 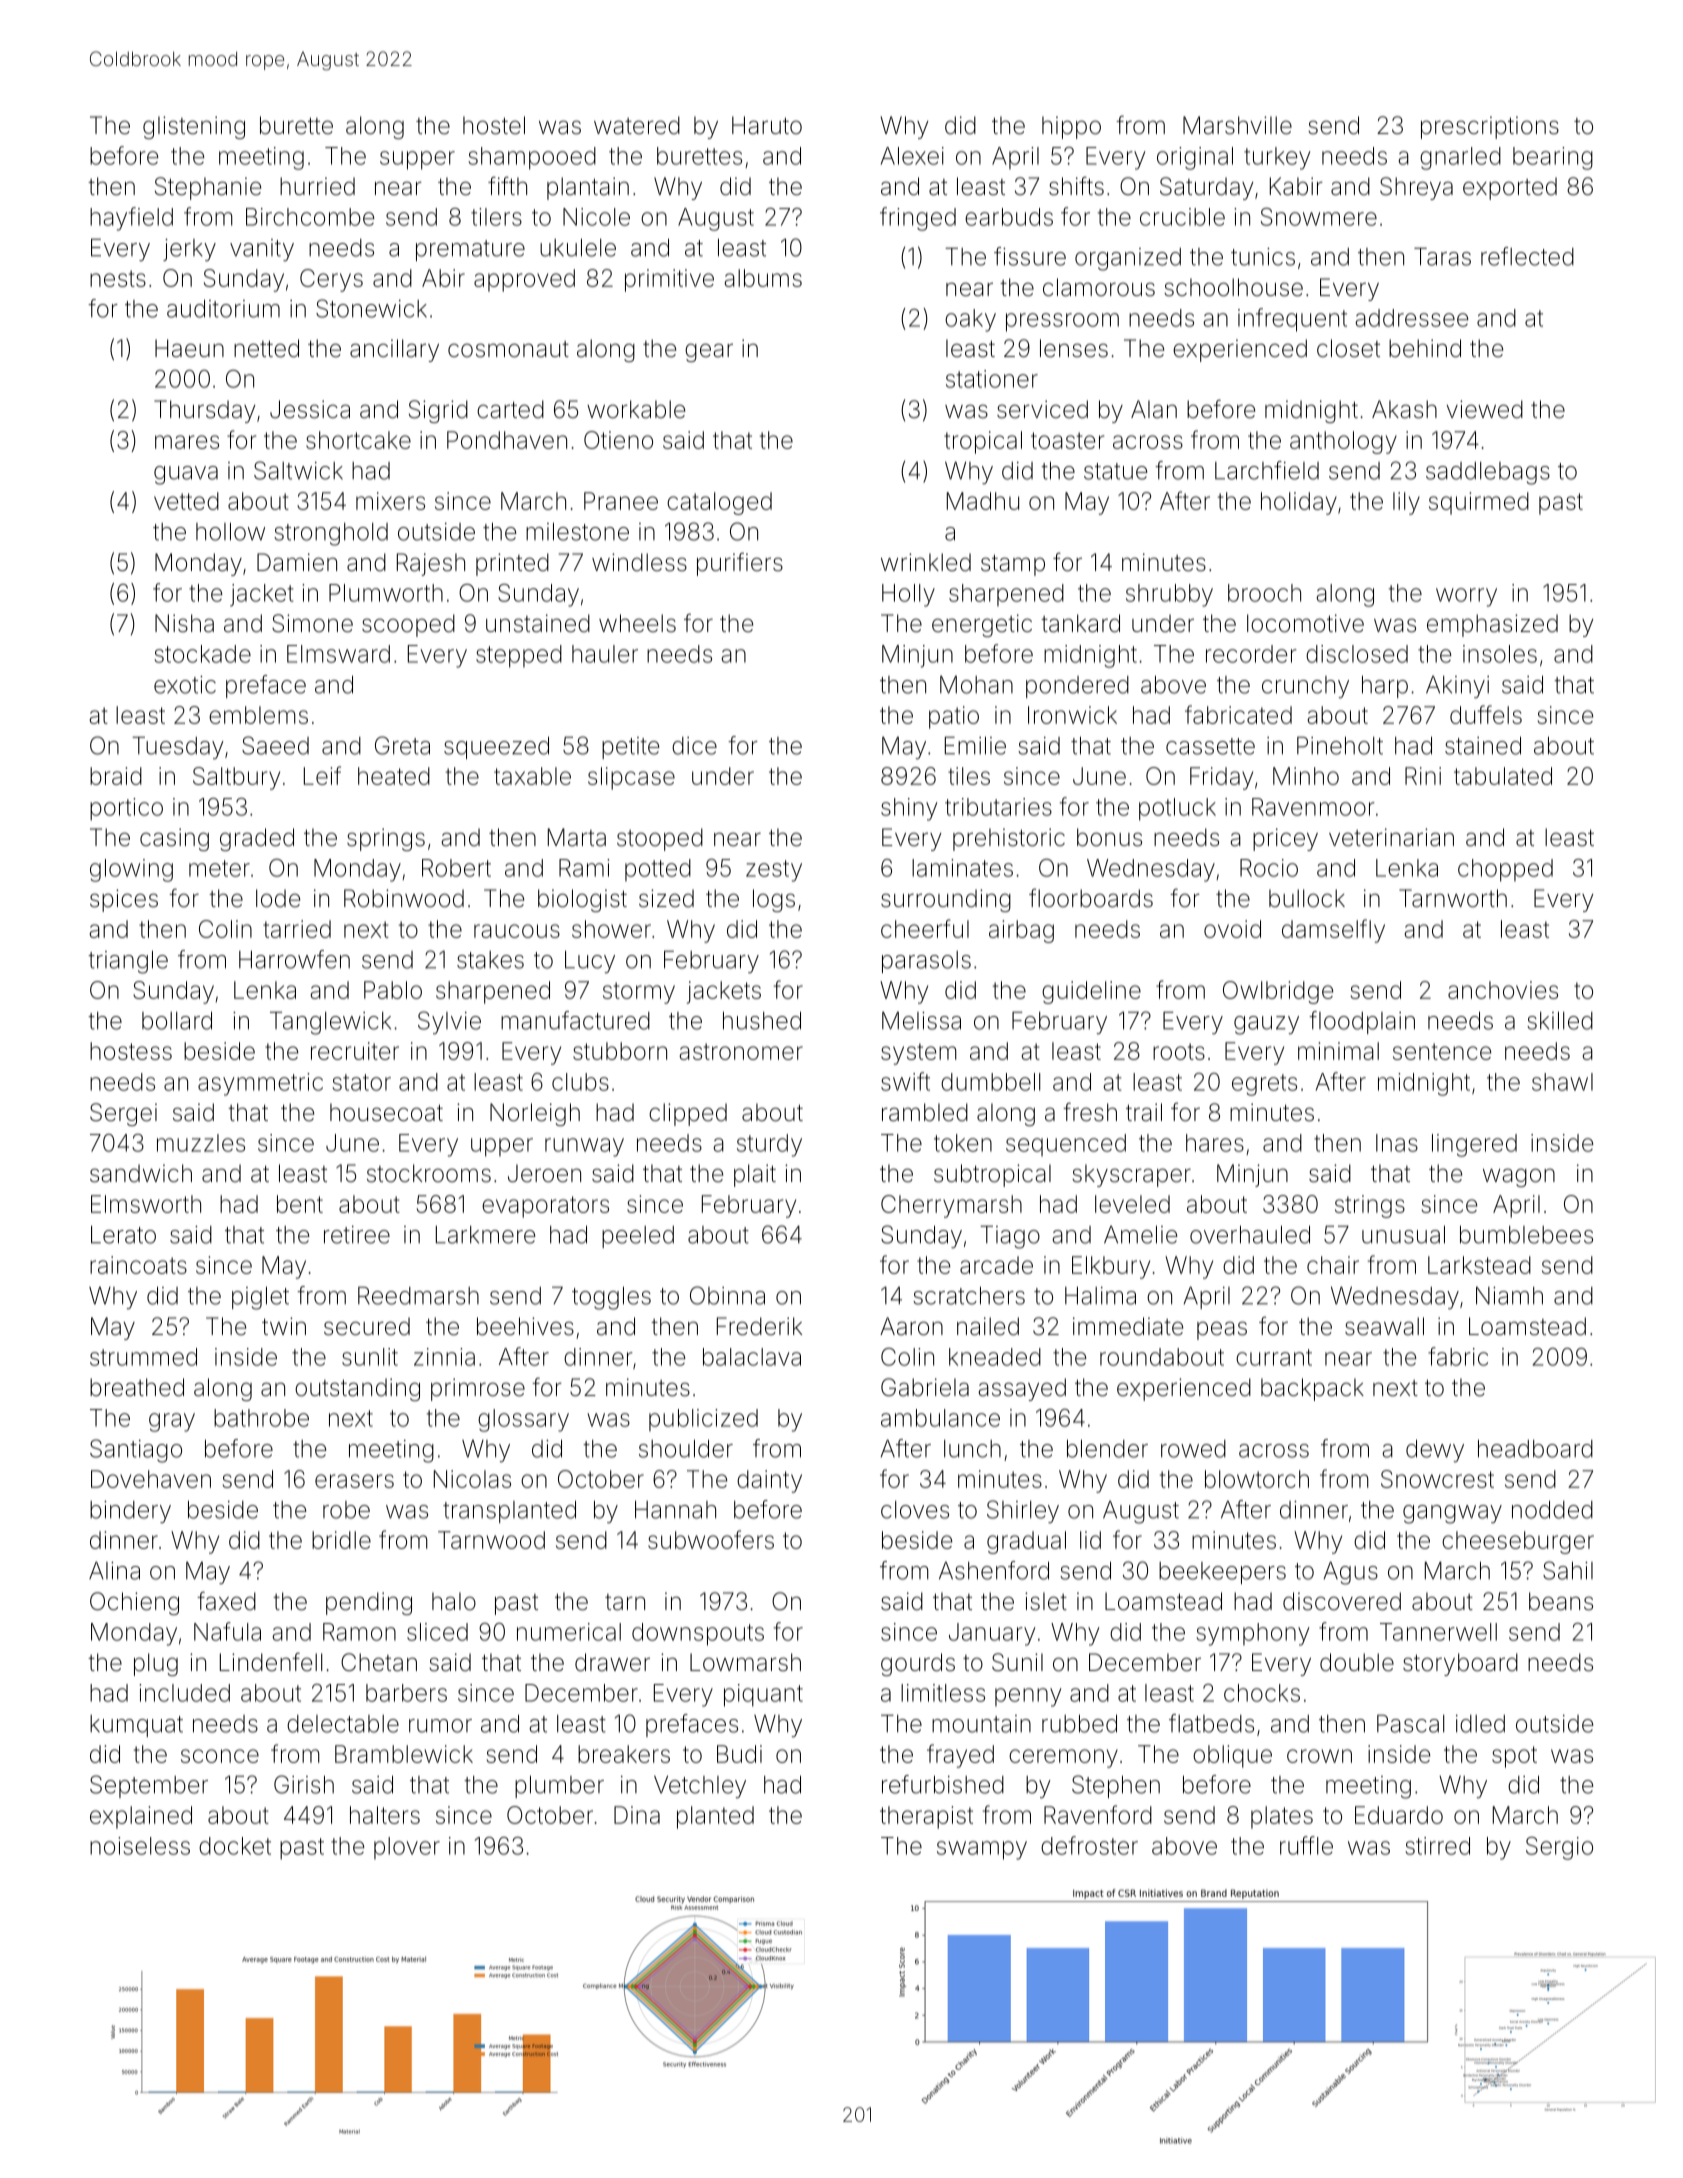 What do you see at coordinates (1490, 127) in the page?
I see `prescriptions` at bounding box center [1490, 127].
